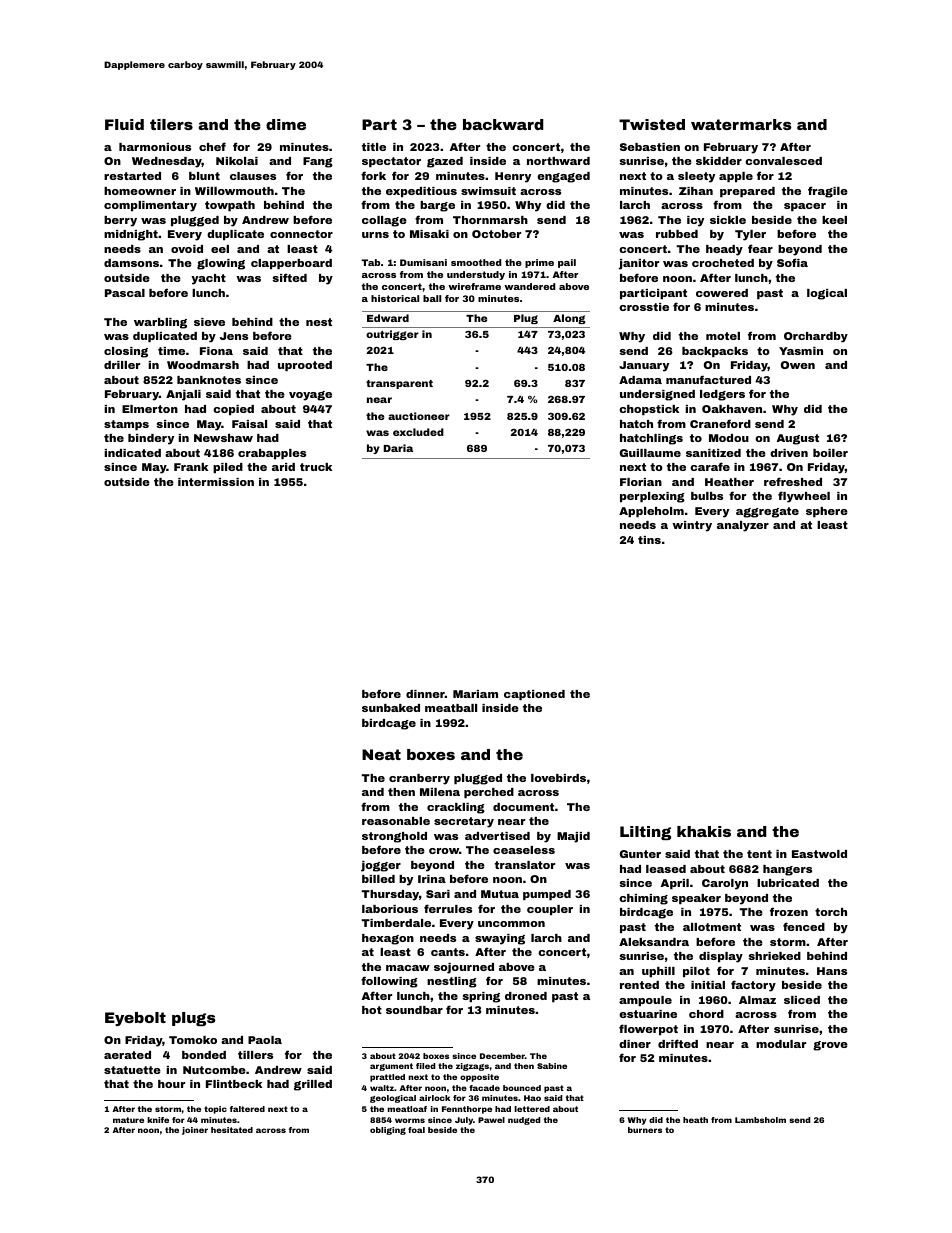 Image resolution: width=952 pixels, height=1233 pixels. I want to click on Lambsholm, so click(760, 1120).
